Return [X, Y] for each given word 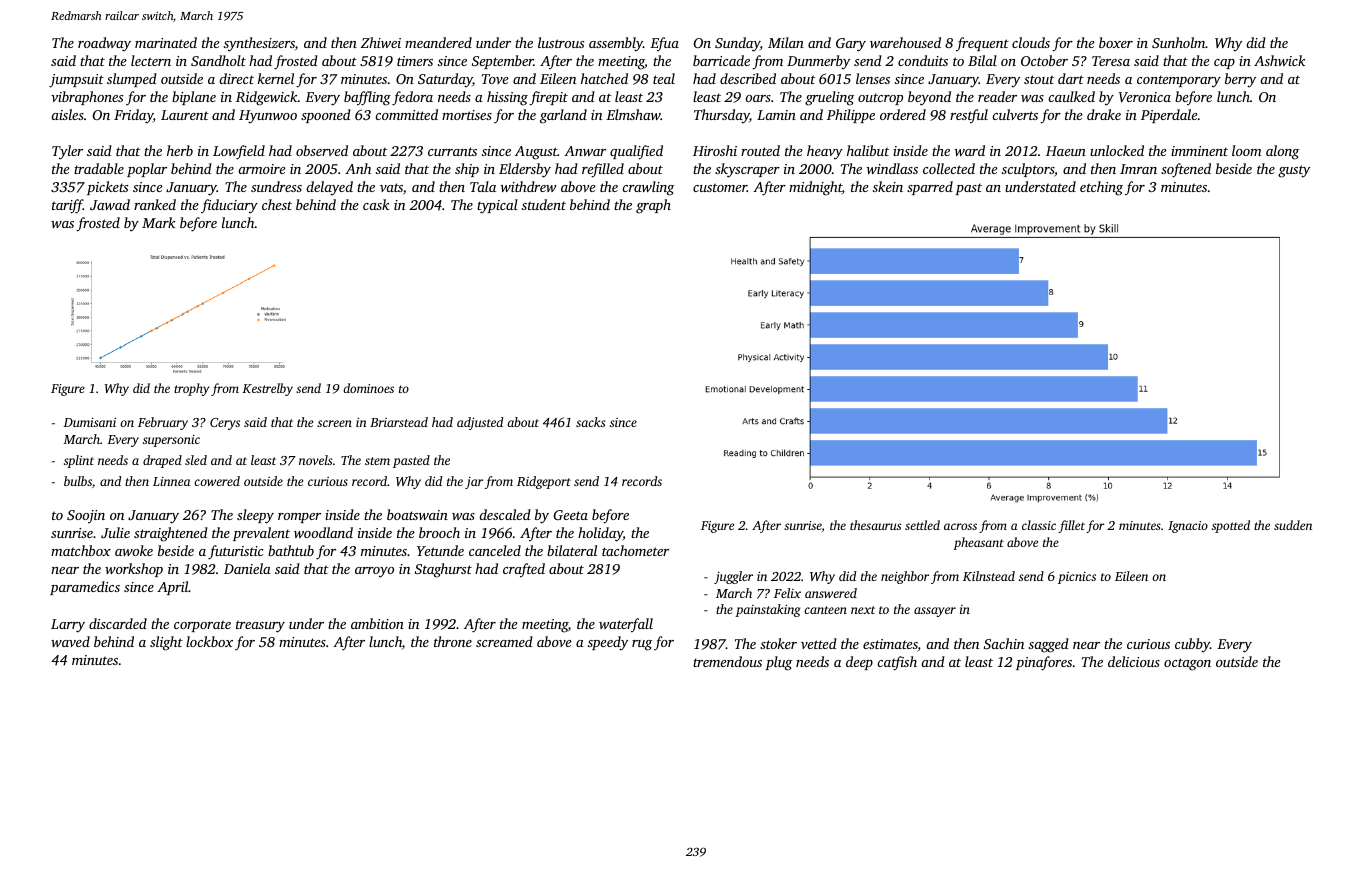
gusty [1294, 171]
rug [642, 645]
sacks [591, 422]
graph [653, 206]
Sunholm [1179, 42]
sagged [1049, 645]
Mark [159, 222]
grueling [829, 98]
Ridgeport [544, 482]
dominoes [368, 388]
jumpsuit [76, 81]
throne [453, 641]
